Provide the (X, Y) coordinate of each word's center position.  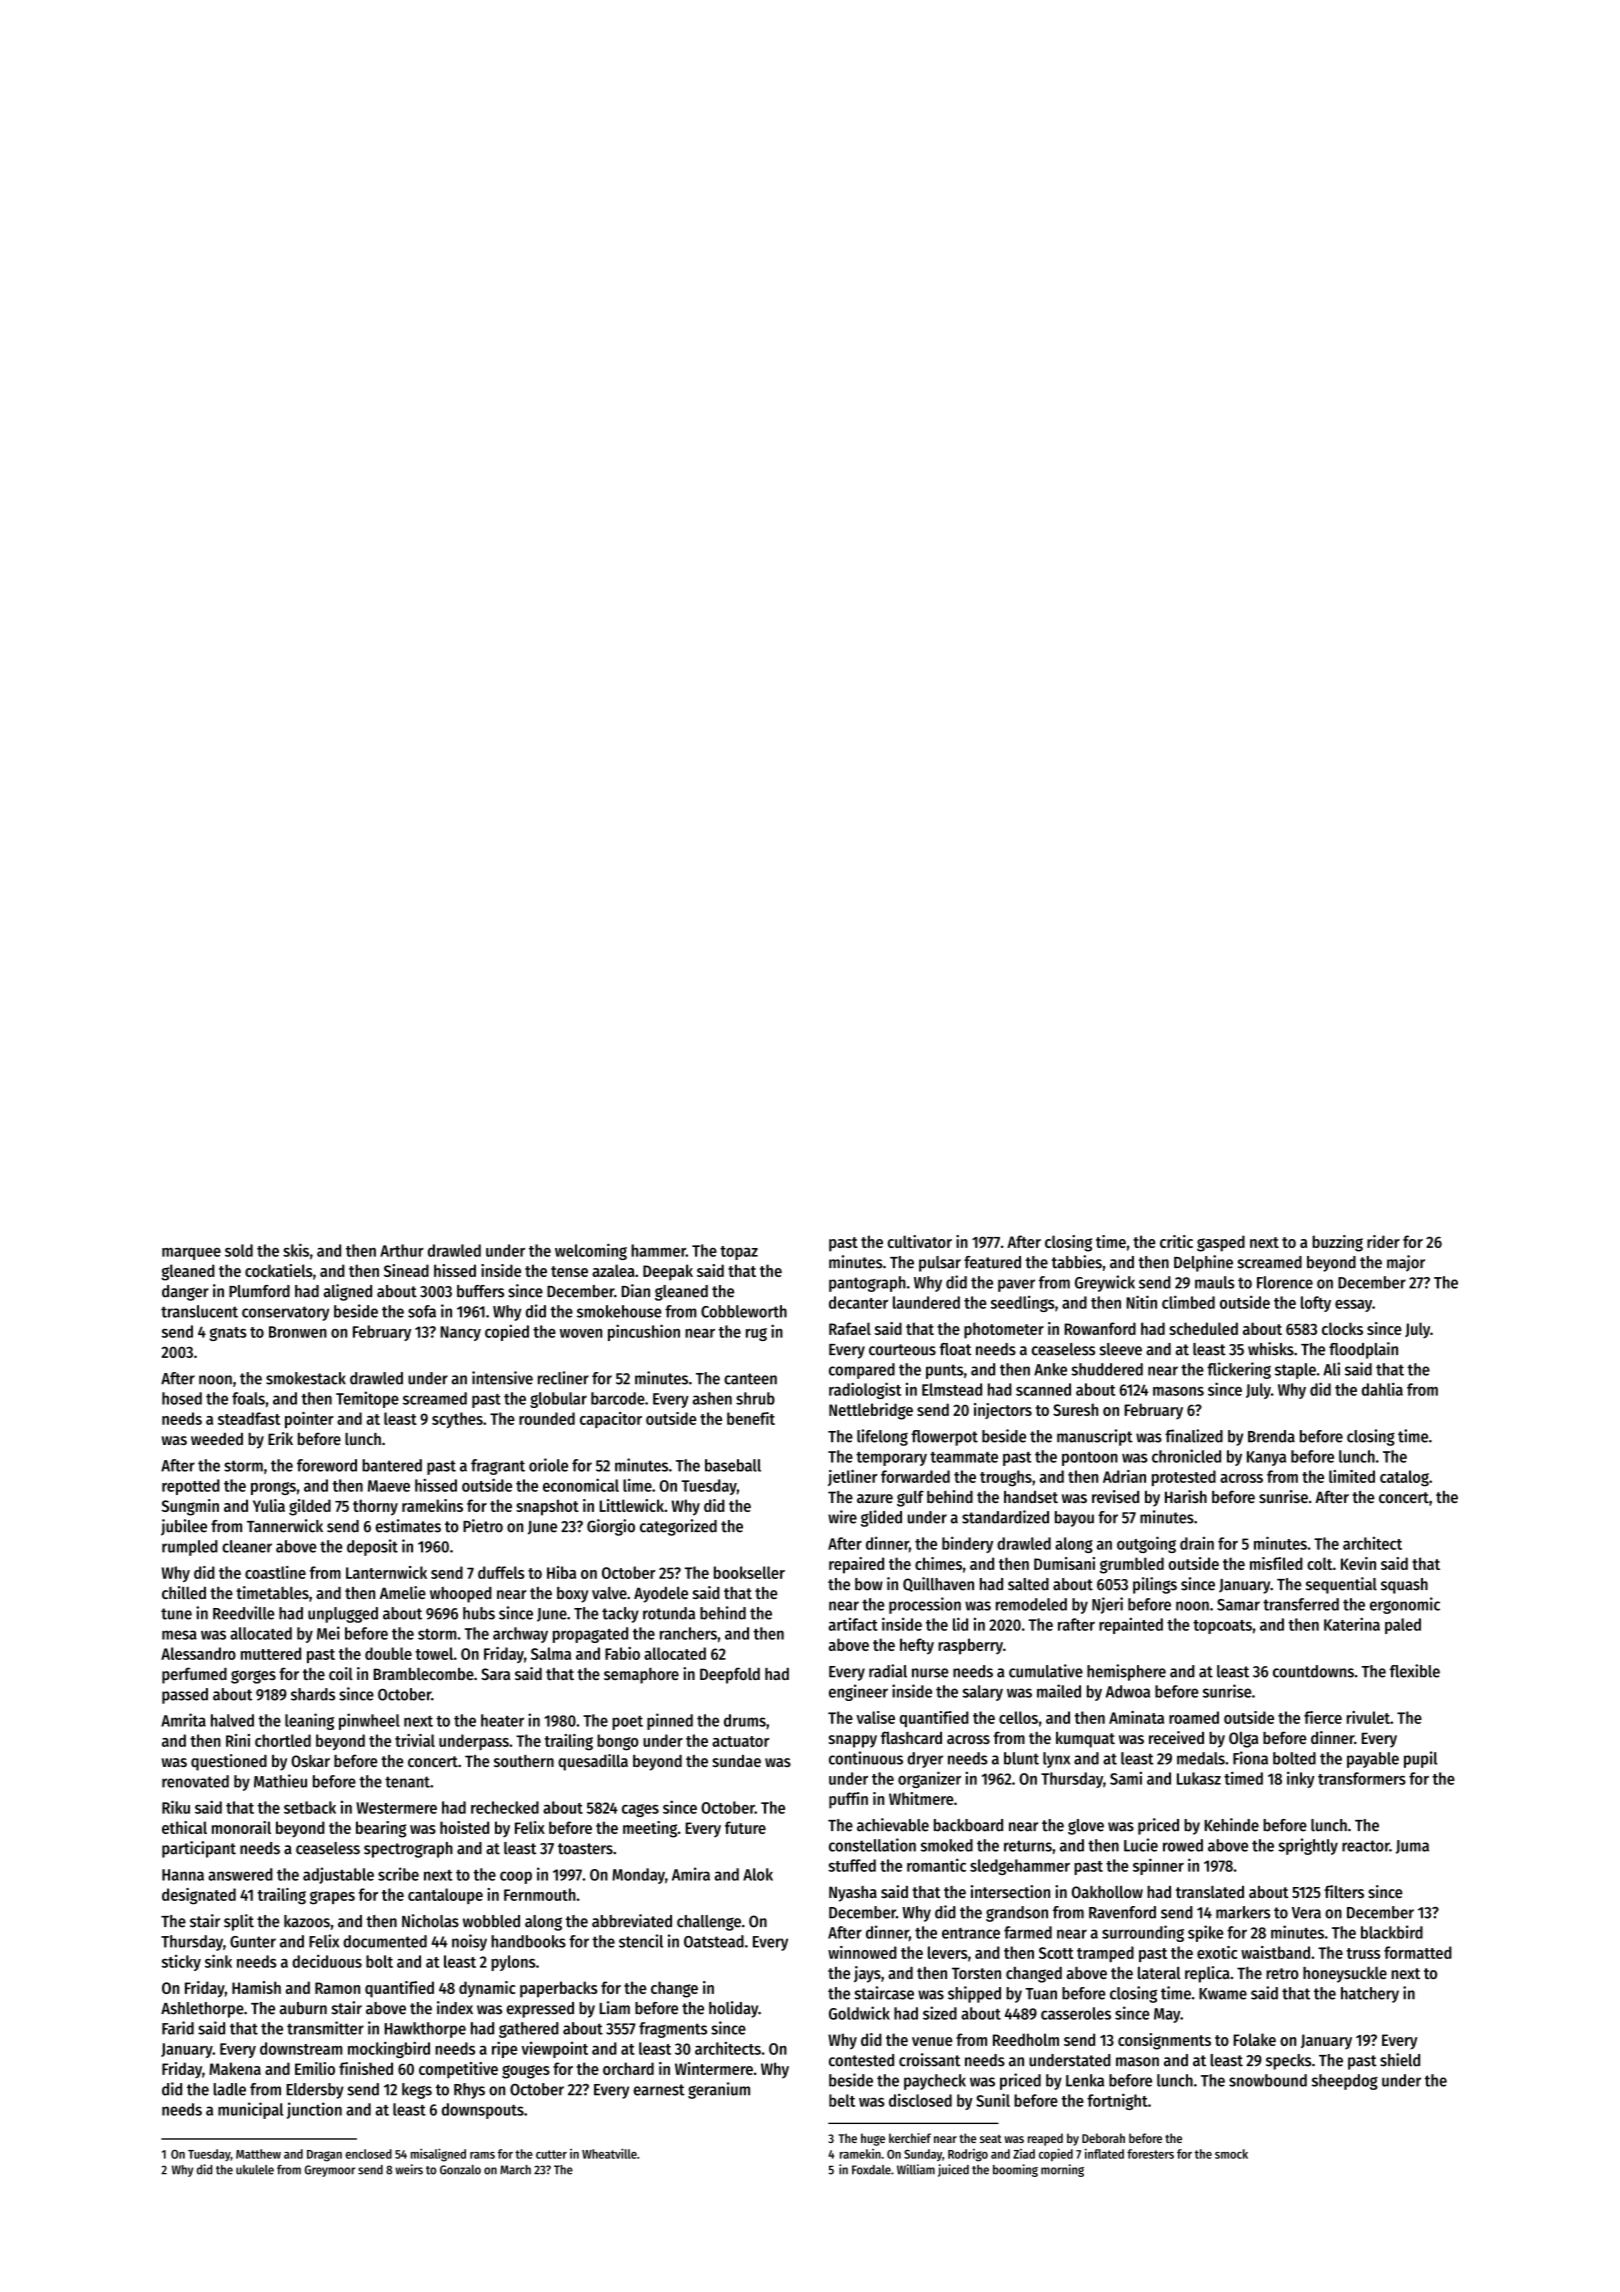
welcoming (591, 1251)
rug (756, 1334)
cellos (1018, 1717)
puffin (848, 1800)
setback (310, 1807)
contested (861, 2060)
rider (1383, 1241)
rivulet (1368, 1717)
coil (341, 1673)
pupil (1420, 1759)
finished (366, 2068)
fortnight (1117, 2101)
